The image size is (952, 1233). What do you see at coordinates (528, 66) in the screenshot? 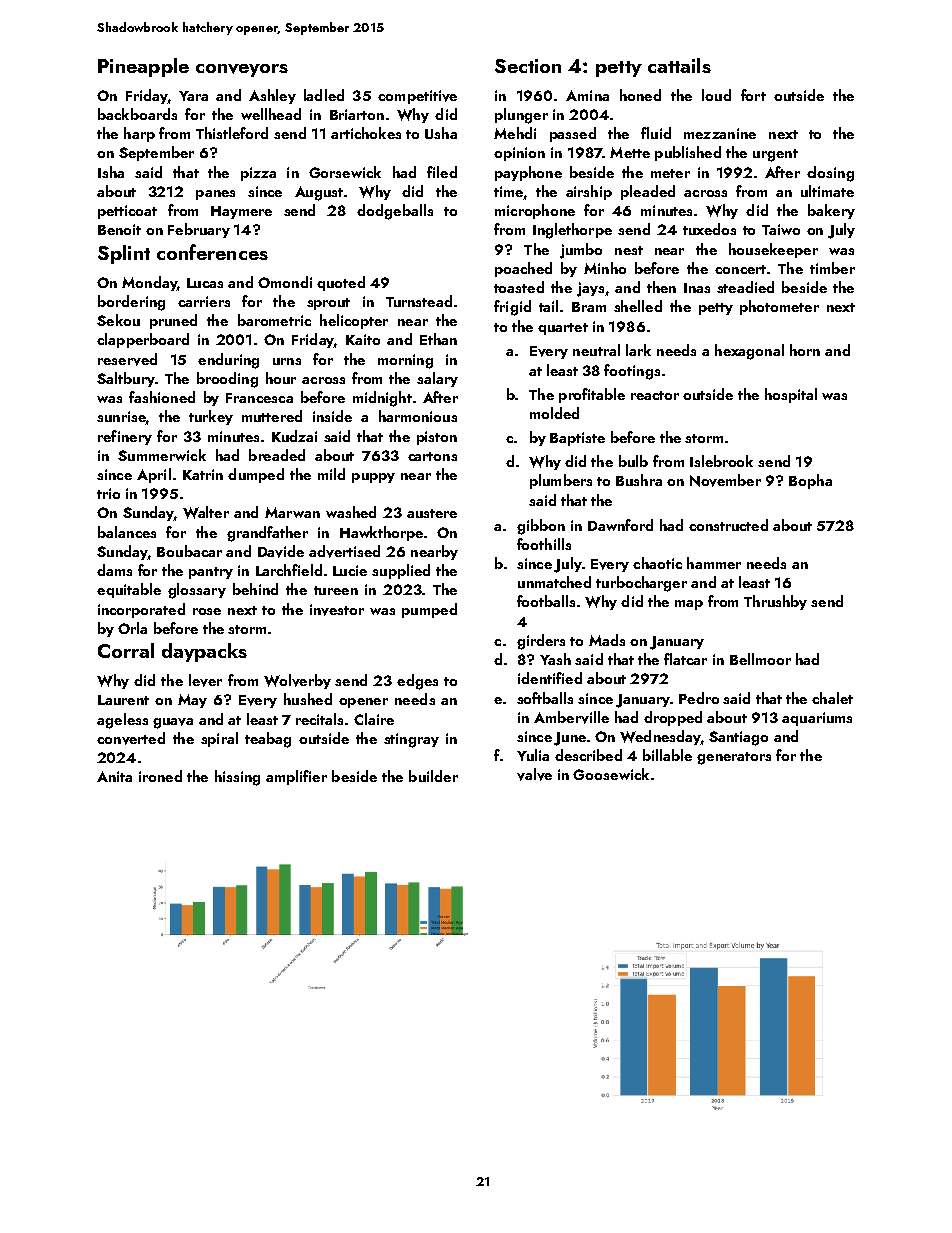
I see `Section` at bounding box center [528, 66].
